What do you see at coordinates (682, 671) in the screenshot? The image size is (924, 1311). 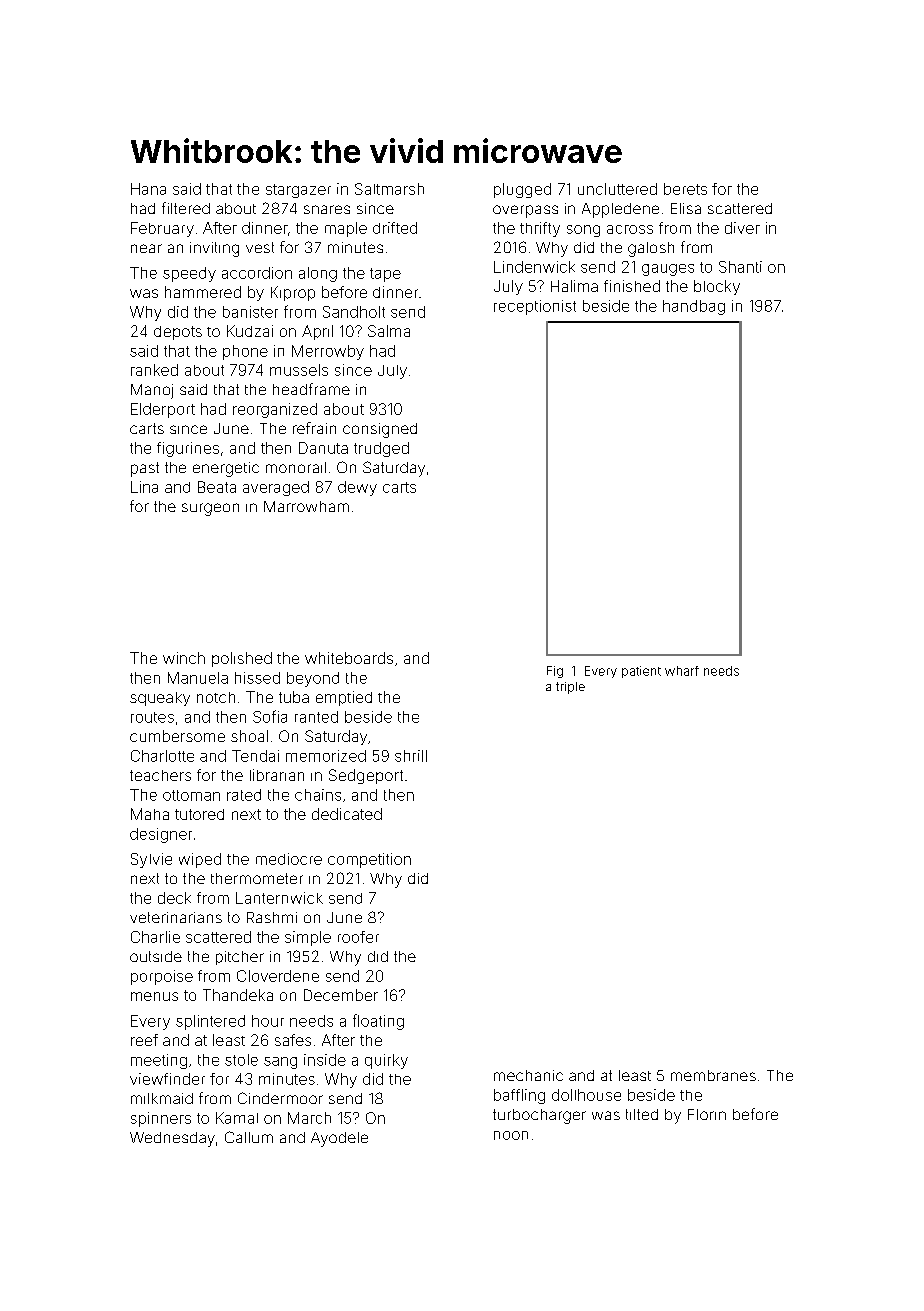 I see `wharf` at bounding box center [682, 671].
